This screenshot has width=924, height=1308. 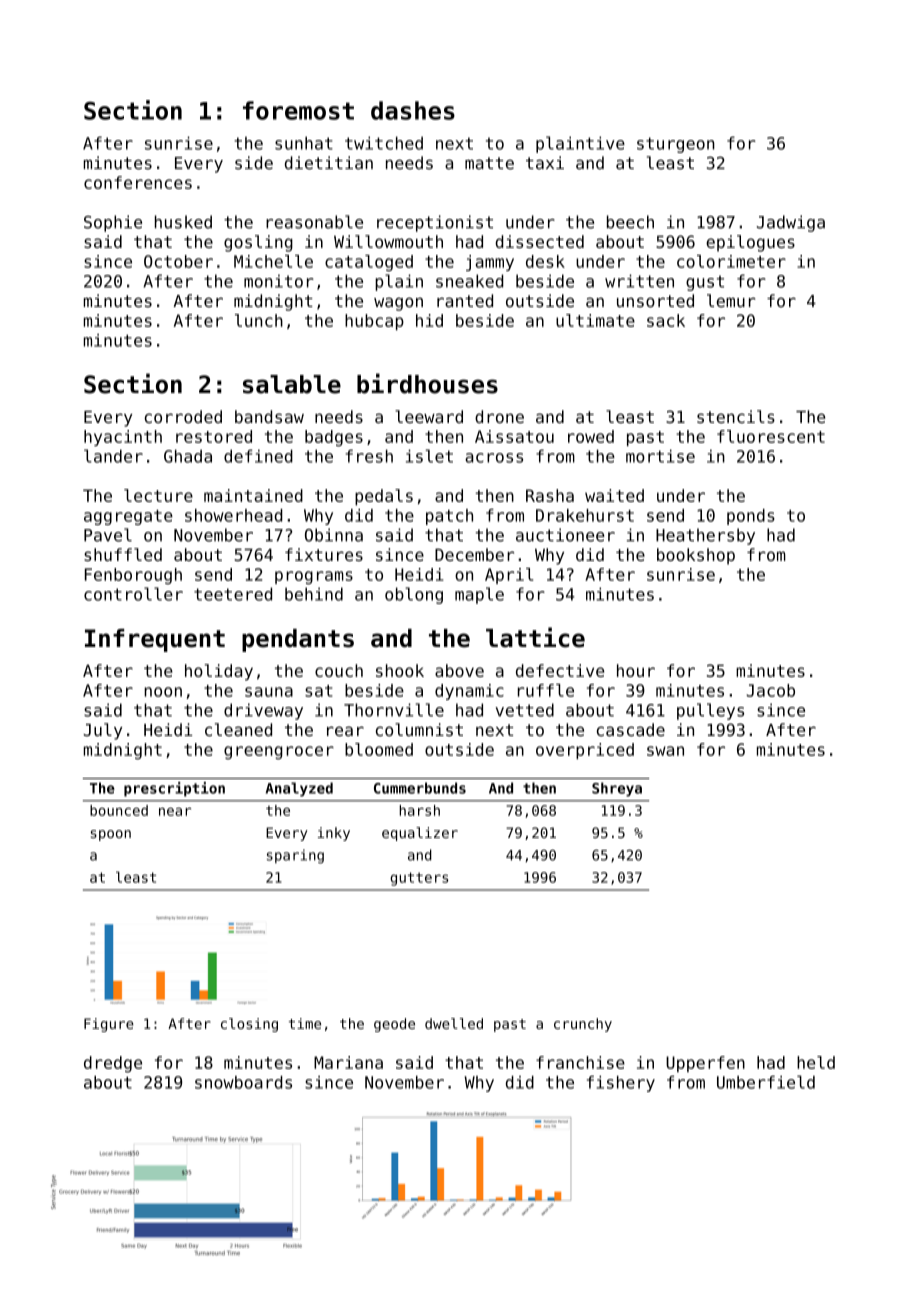 I want to click on fishery, so click(x=621, y=1084).
